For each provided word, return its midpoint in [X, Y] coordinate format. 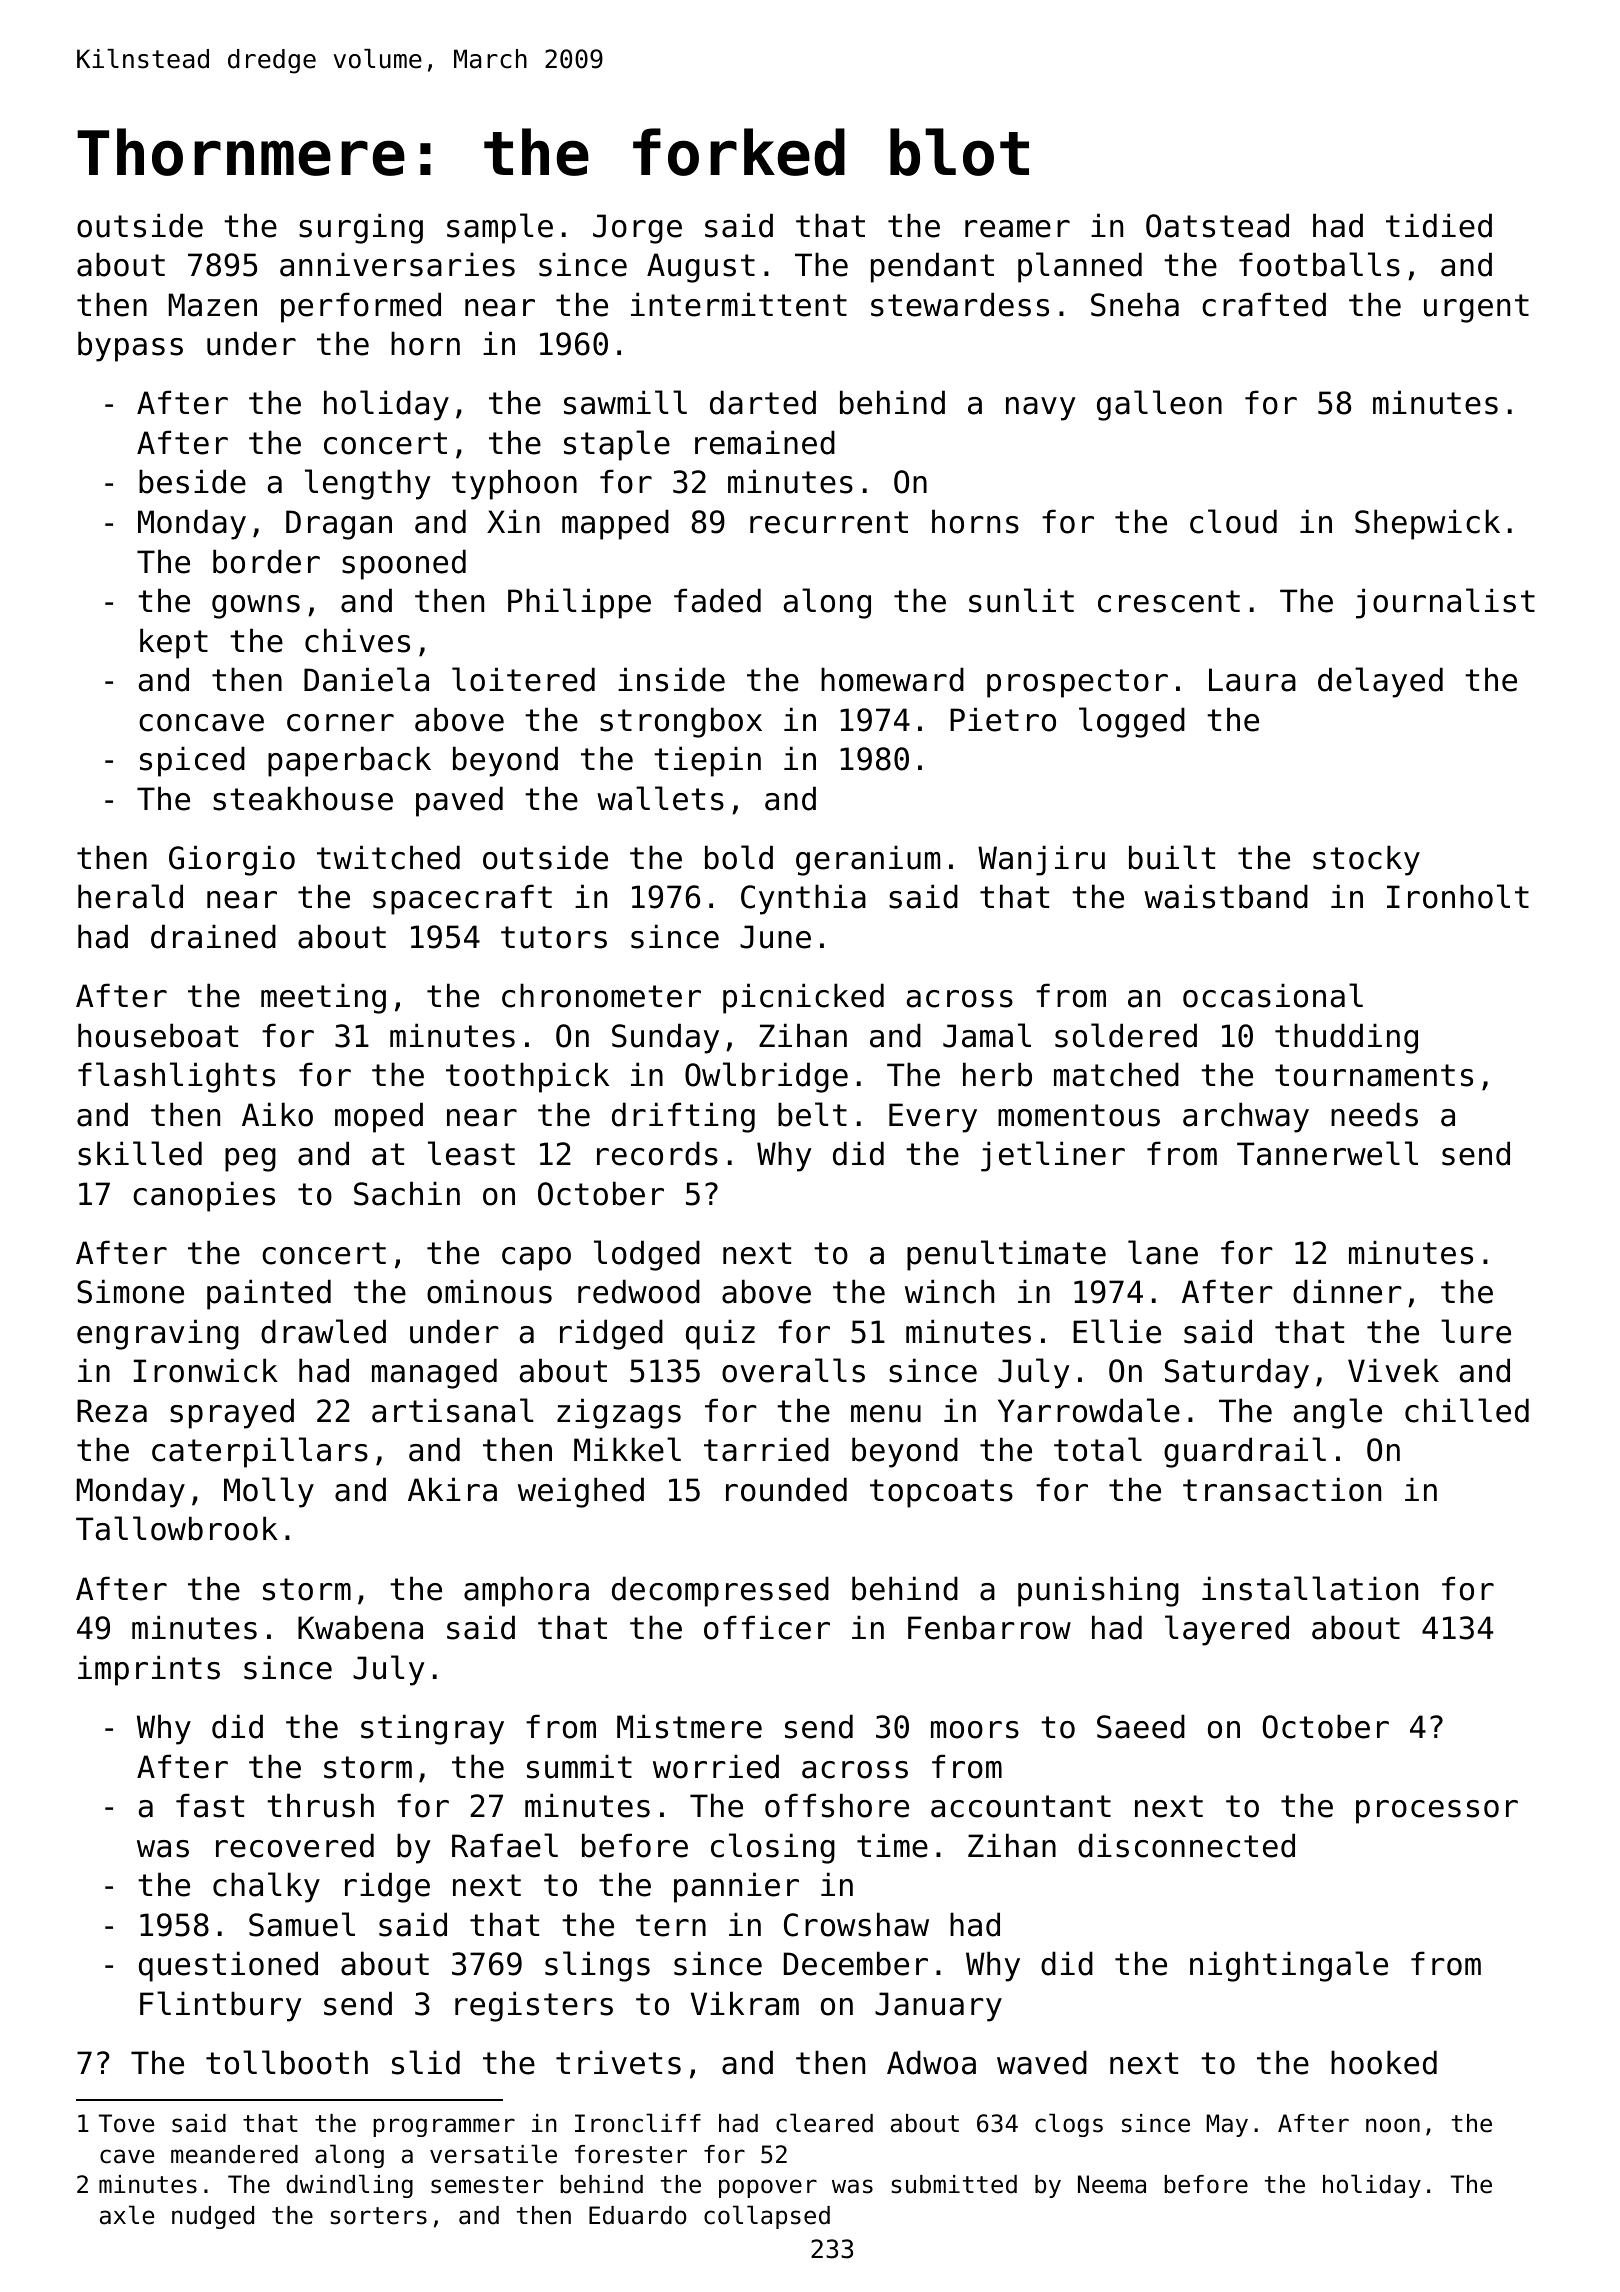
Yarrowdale [1089, 1410]
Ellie [1117, 1331]
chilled [1467, 1410]
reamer [1017, 229]
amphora [526, 1591]
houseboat [158, 1035]
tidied [1439, 225]
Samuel [302, 1924]
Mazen [213, 305]
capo [536, 1259]
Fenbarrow [989, 1627]
